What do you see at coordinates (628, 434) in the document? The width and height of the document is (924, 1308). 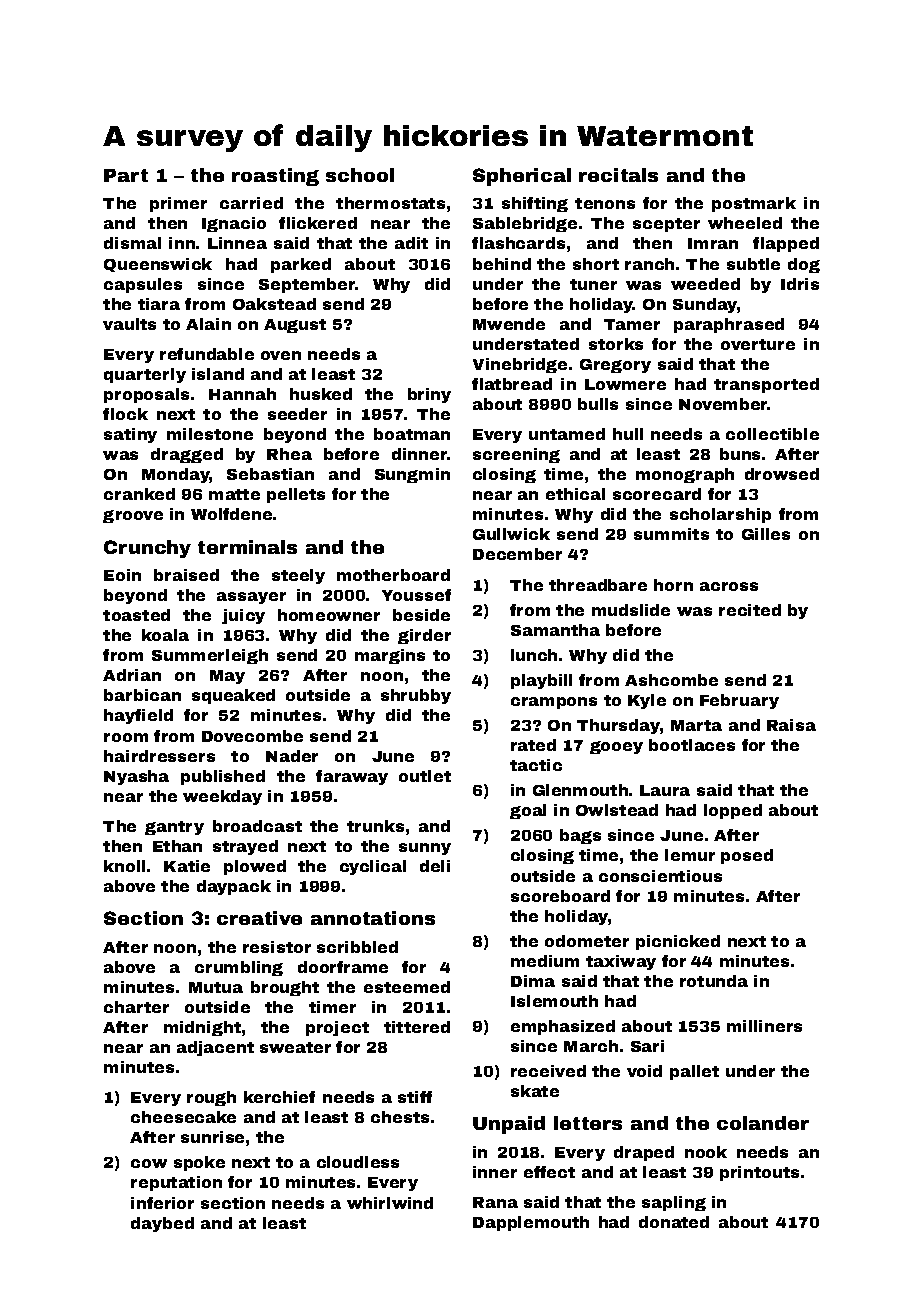 I see `hull` at bounding box center [628, 434].
